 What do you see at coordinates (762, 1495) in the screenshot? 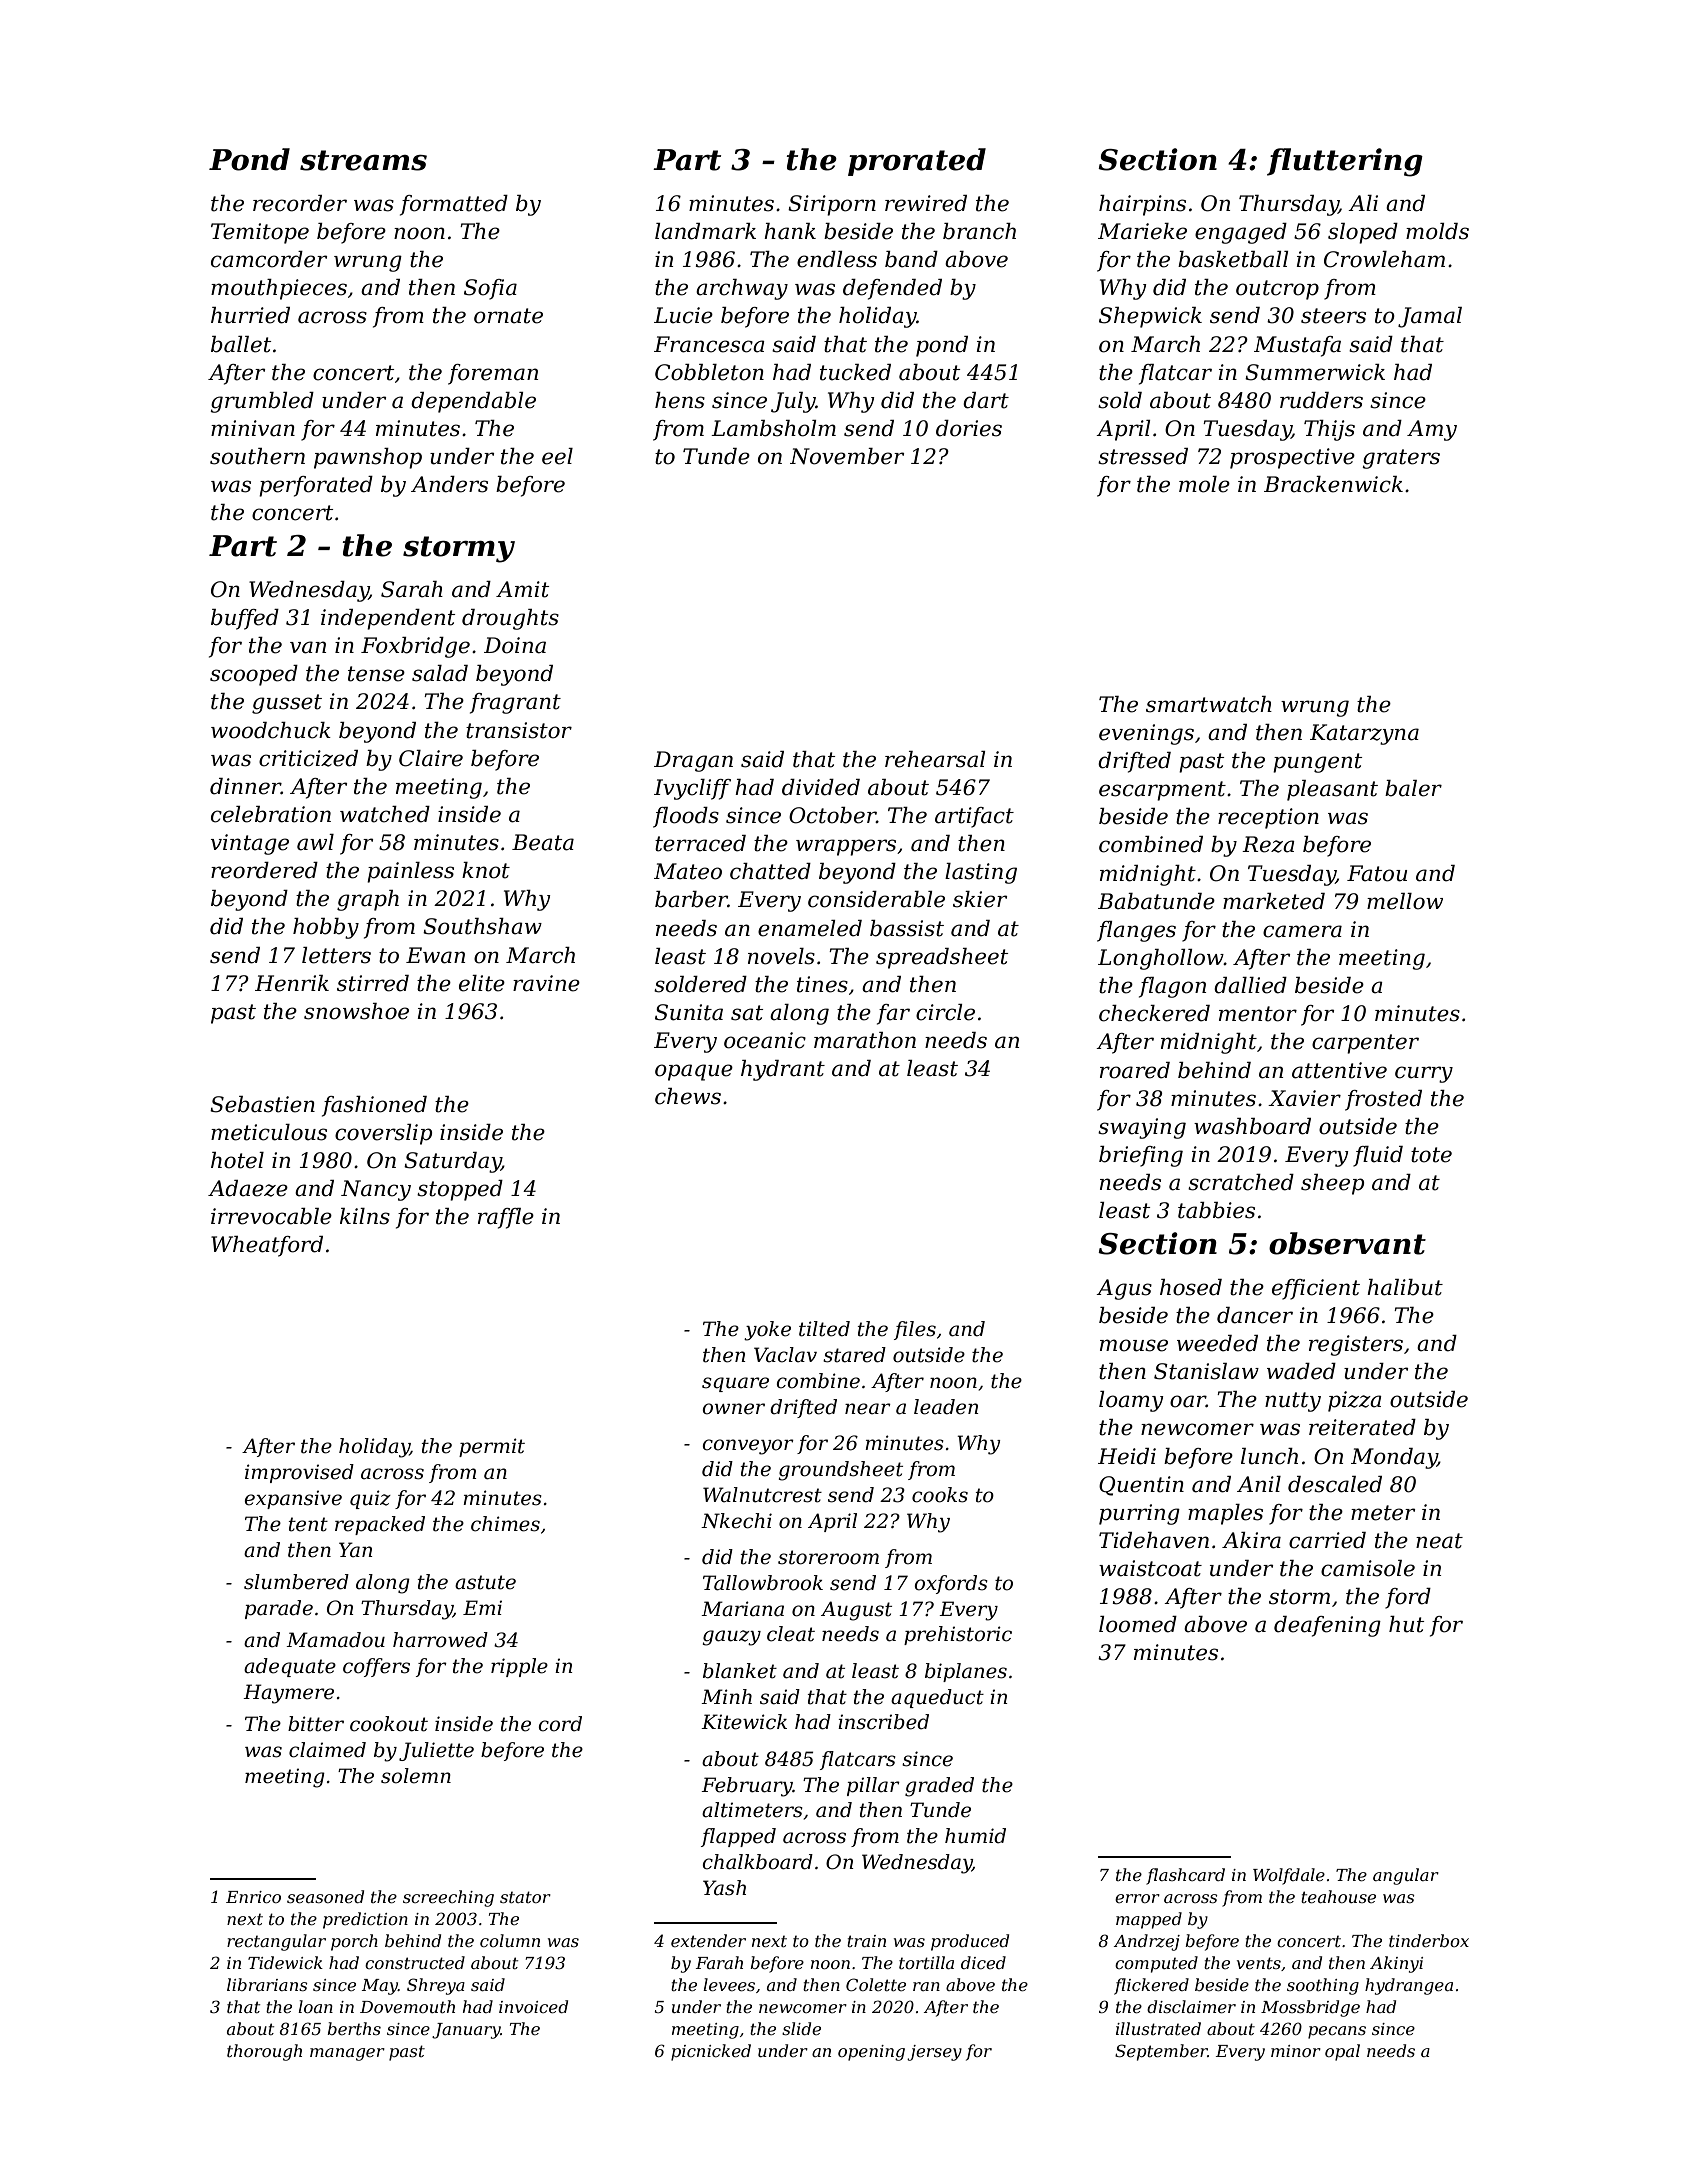
I see `Walnutcrest` at bounding box center [762, 1495].
